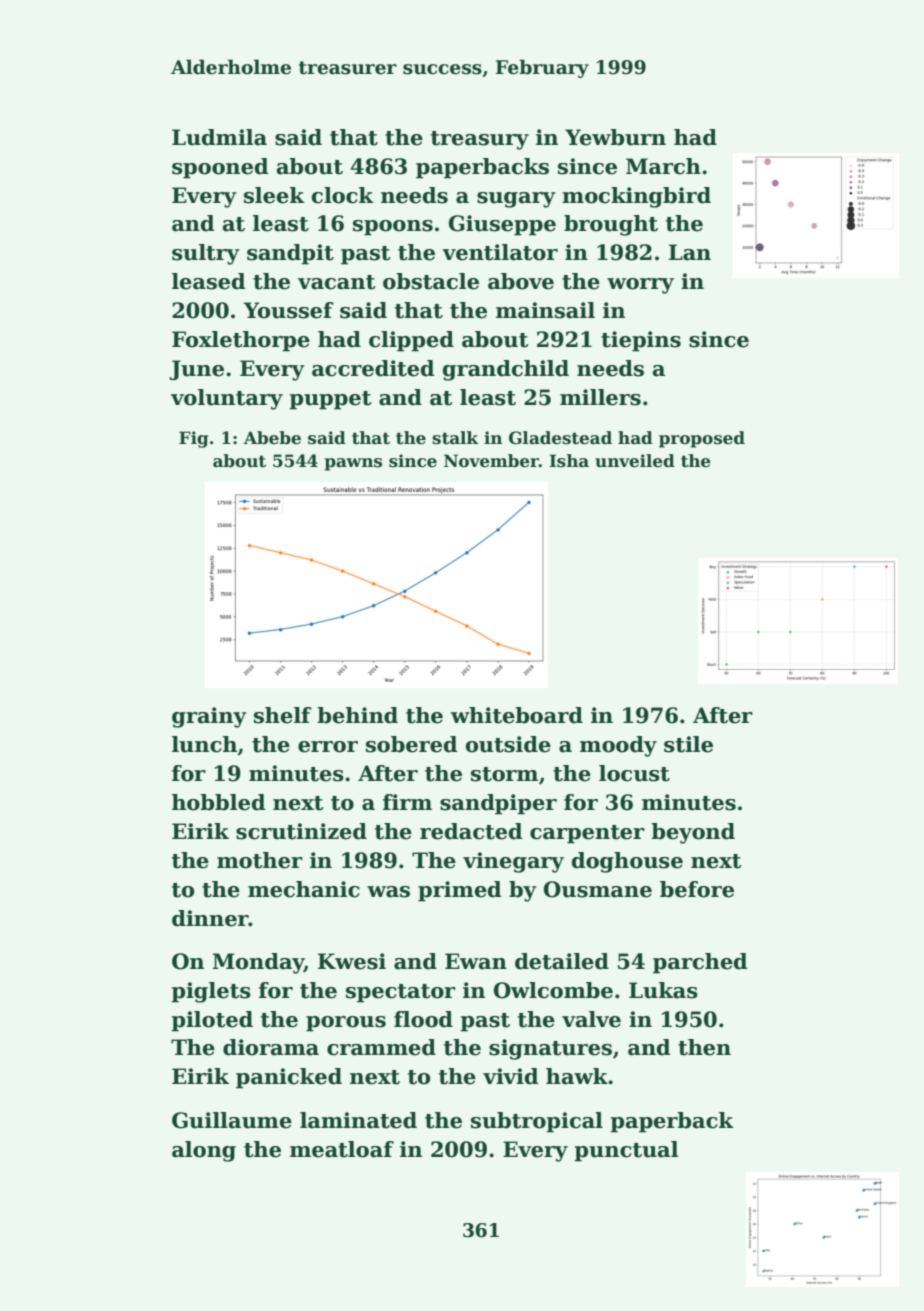 This page has height=1311, width=924. I want to click on voluntary, so click(227, 399).
